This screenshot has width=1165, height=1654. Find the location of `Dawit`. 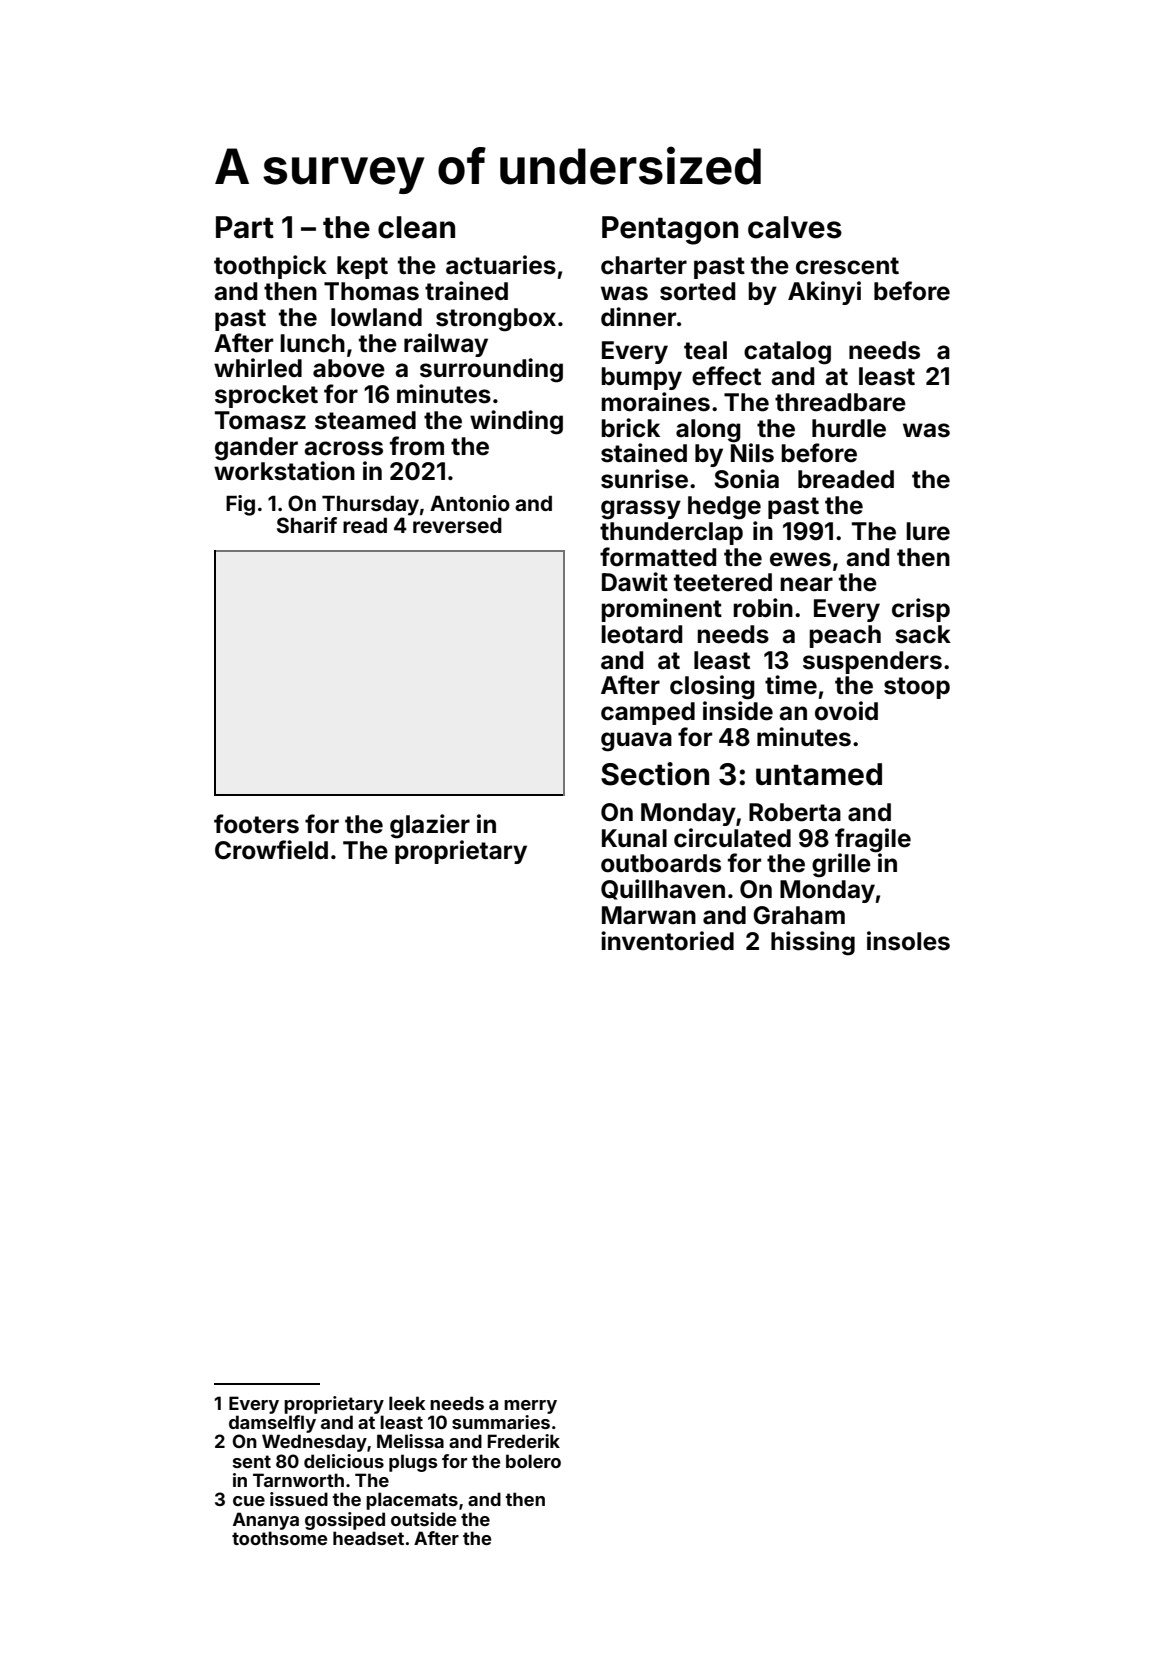

Dawit is located at coordinates (635, 582).
